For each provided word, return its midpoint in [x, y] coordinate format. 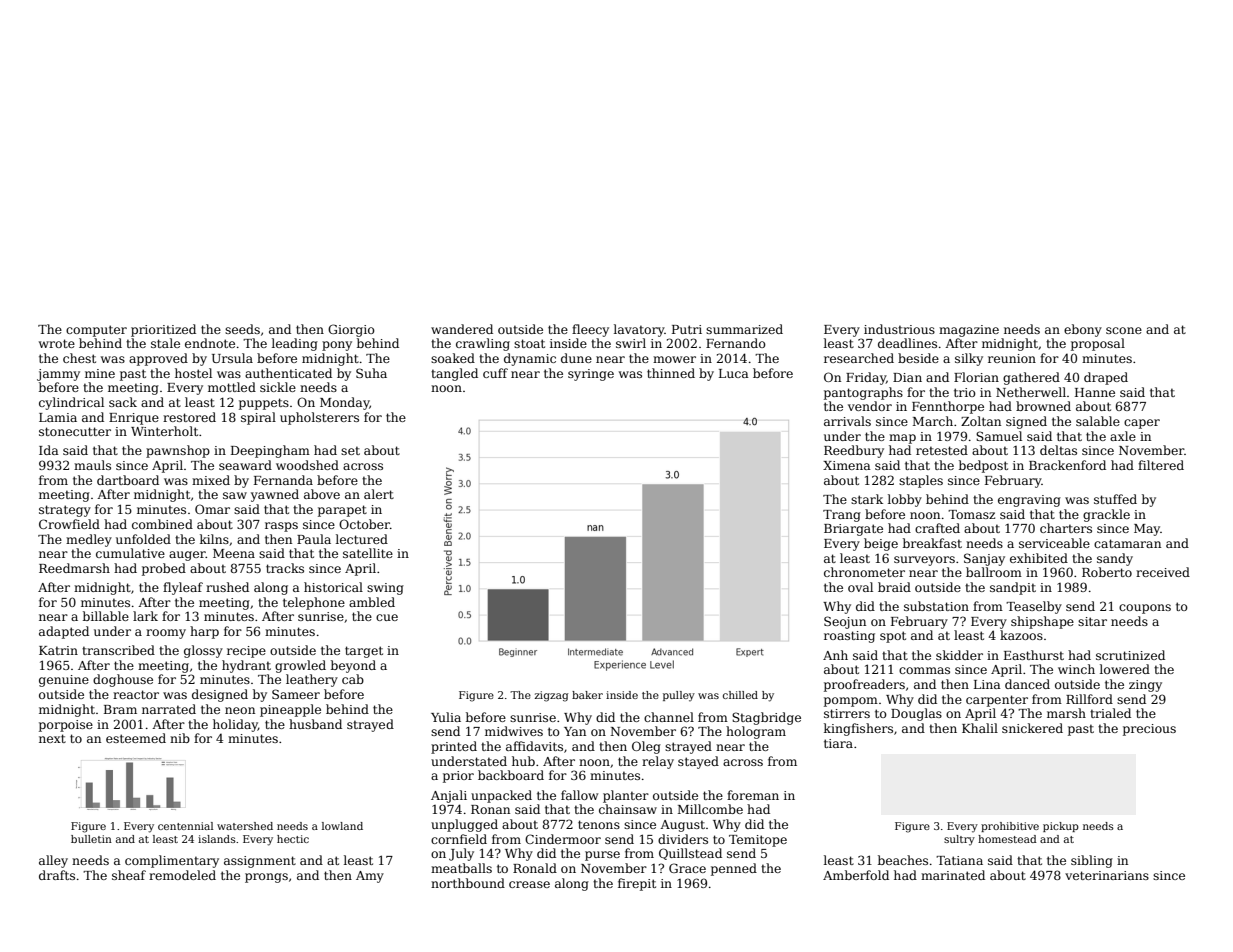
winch [1076, 669]
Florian [976, 377]
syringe [591, 375]
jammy [58, 375]
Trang [842, 516]
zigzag [551, 696]
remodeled [182, 875]
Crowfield [69, 524]
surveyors [924, 561]
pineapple [290, 710]
